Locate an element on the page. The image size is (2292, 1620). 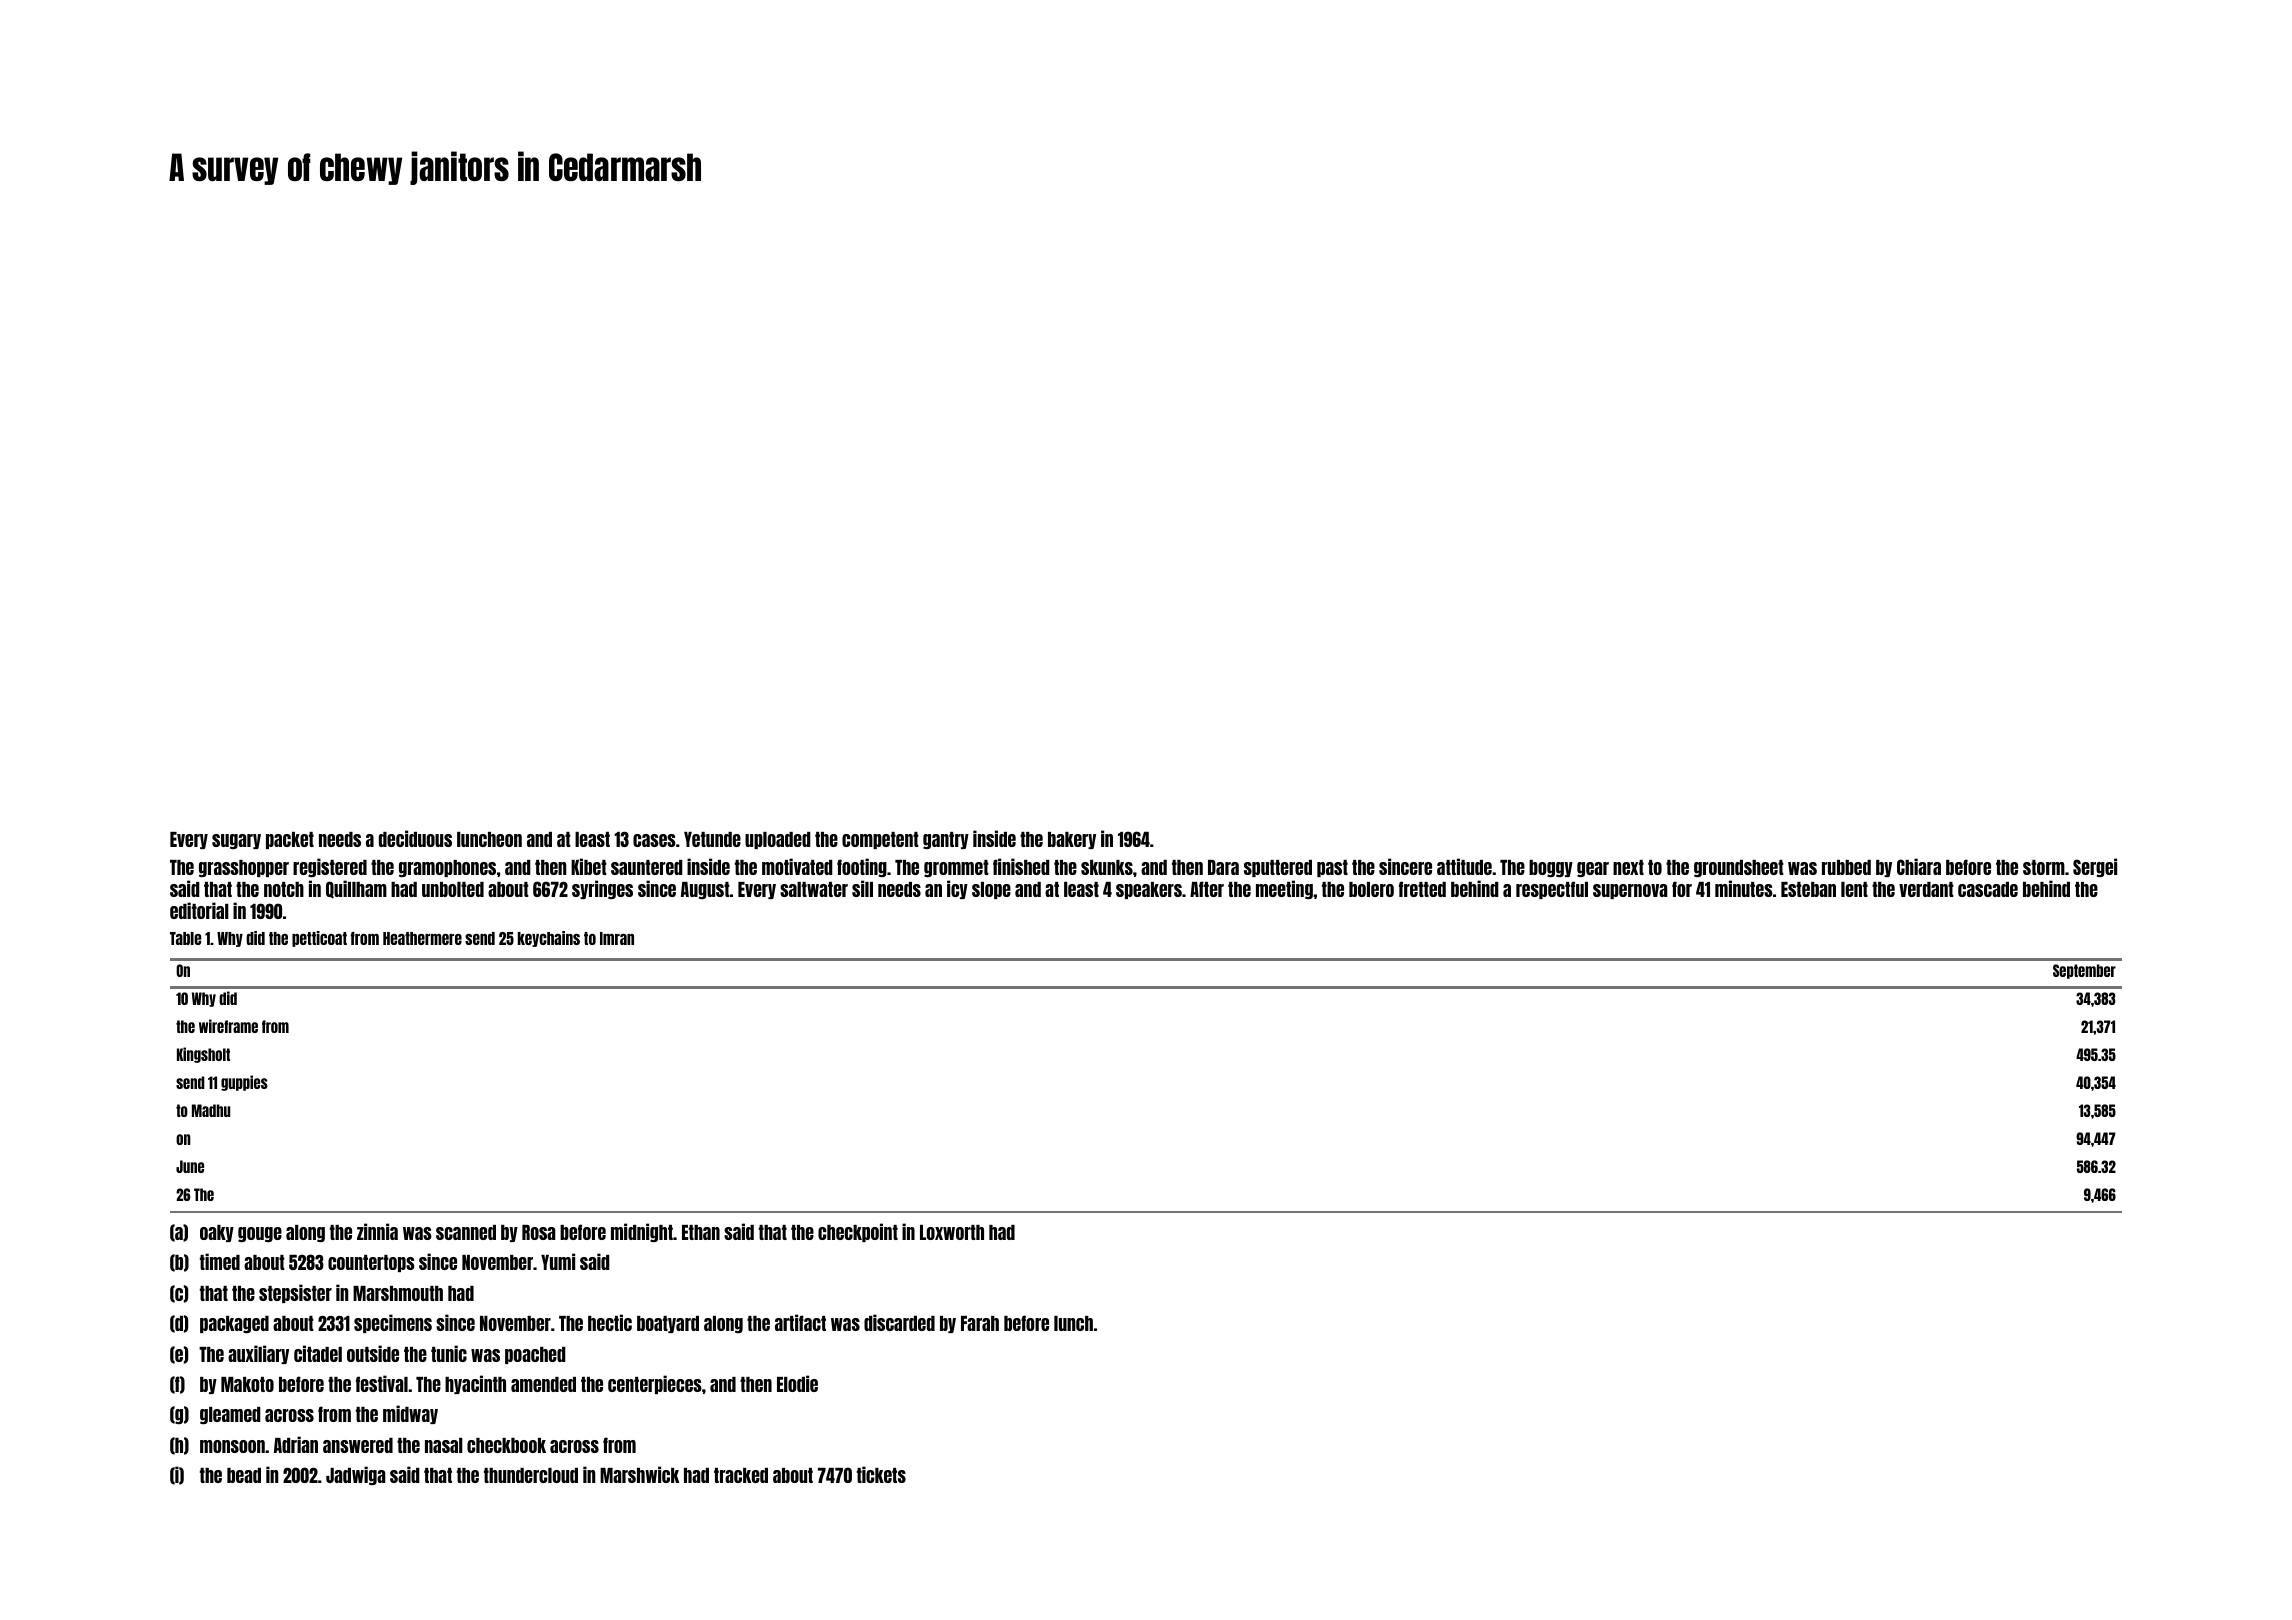
Madhu is located at coordinates (211, 1110).
